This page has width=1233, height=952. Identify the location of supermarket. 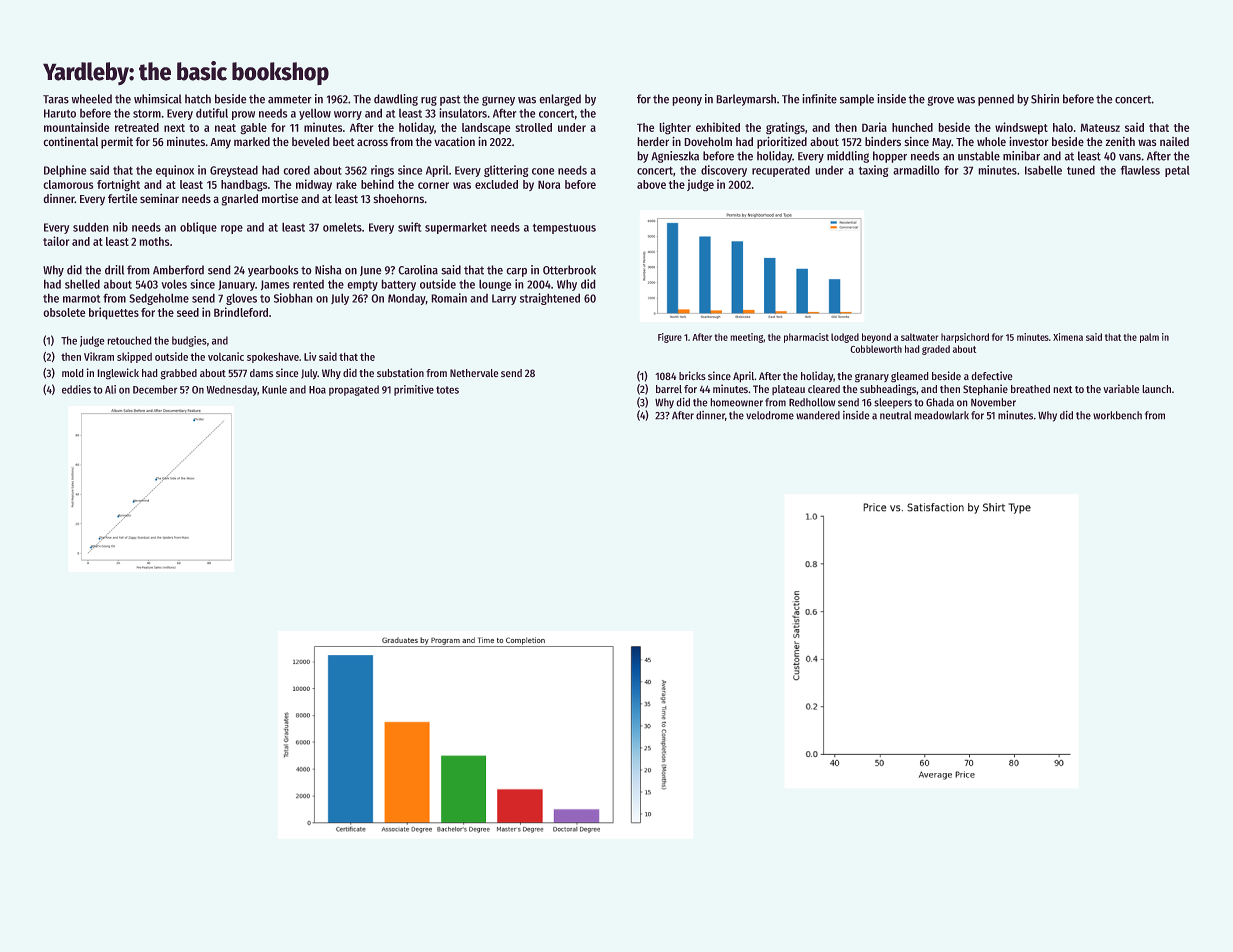
(456, 228).
